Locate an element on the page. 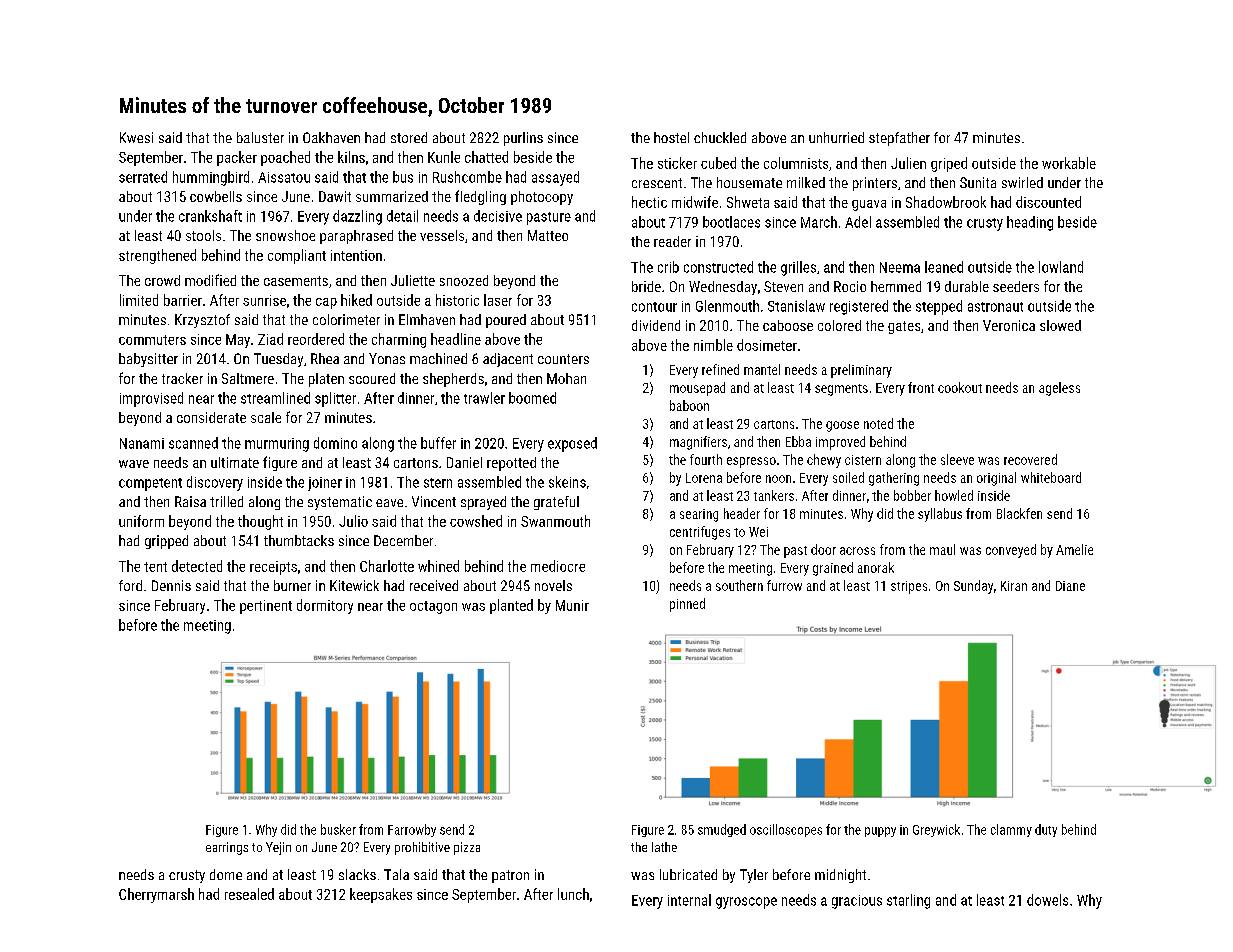 This page has height=952, width=1233. heading is located at coordinates (1030, 223).
